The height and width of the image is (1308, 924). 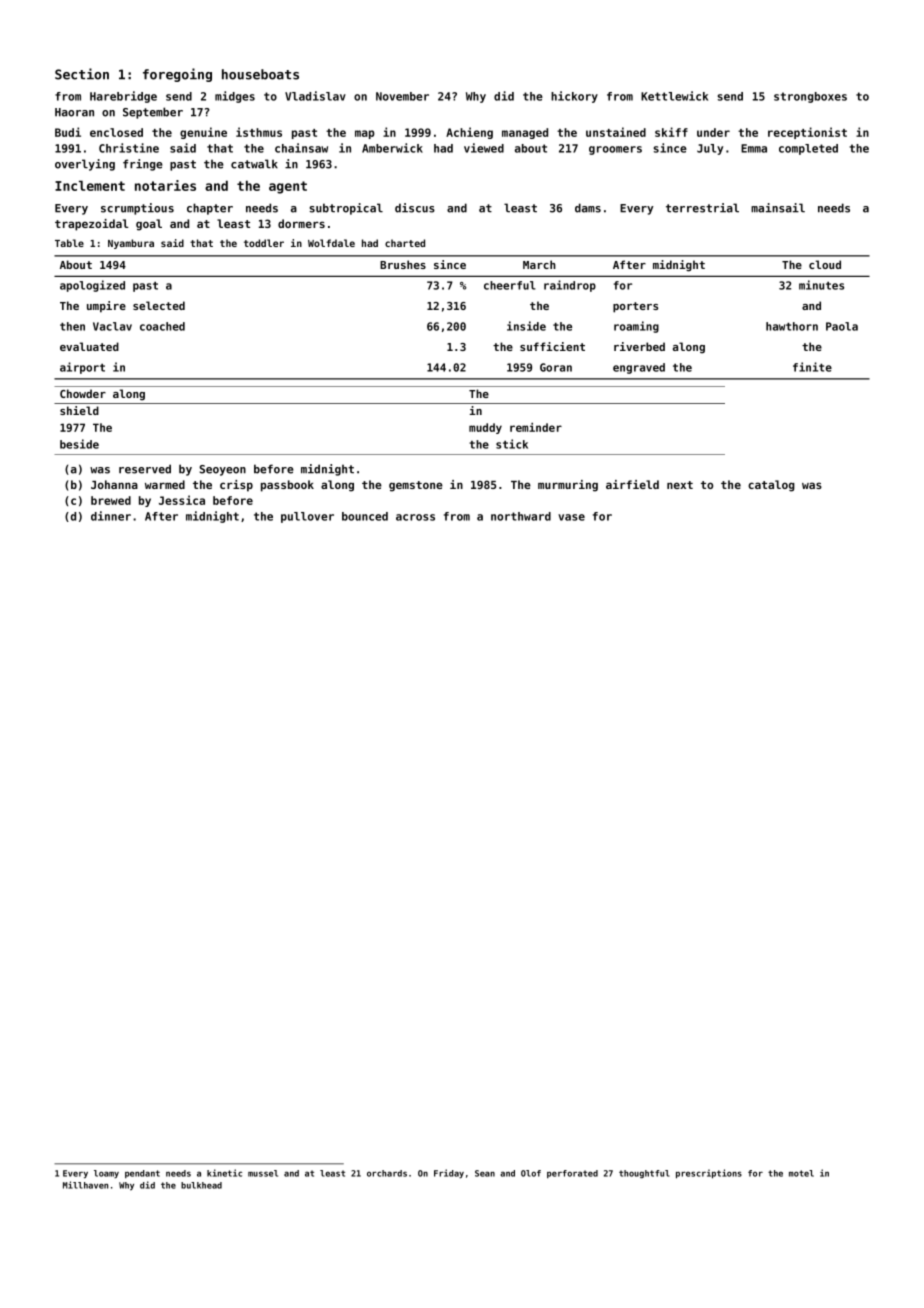 What do you see at coordinates (111, 516) in the image?
I see `dinner` at bounding box center [111, 516].
